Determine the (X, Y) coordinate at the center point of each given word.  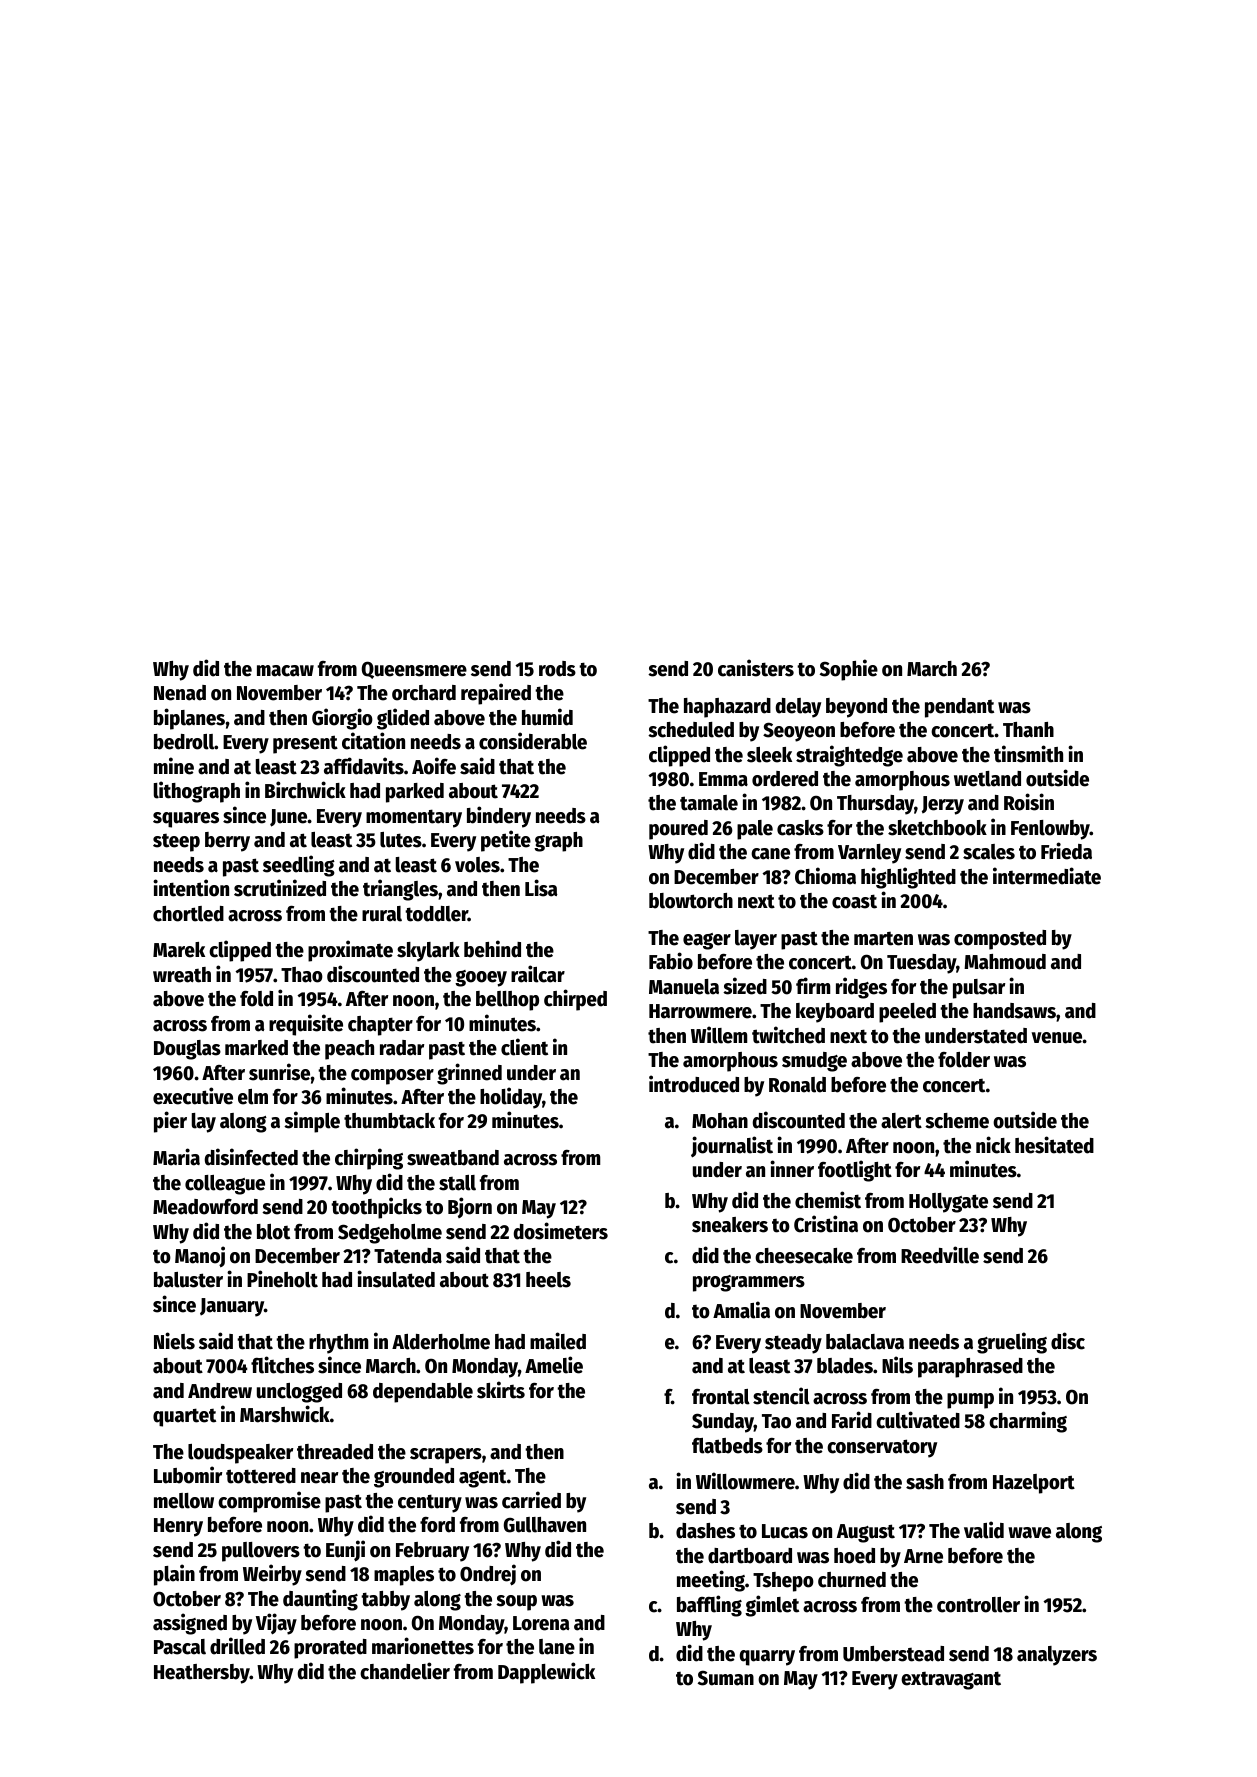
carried (531, 1500)
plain (174, 1575)
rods (557, 669)
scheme (957, 1121)
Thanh (1028, 730)
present (305, 744)
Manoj (200, 1256)
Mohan (720, 1121)
